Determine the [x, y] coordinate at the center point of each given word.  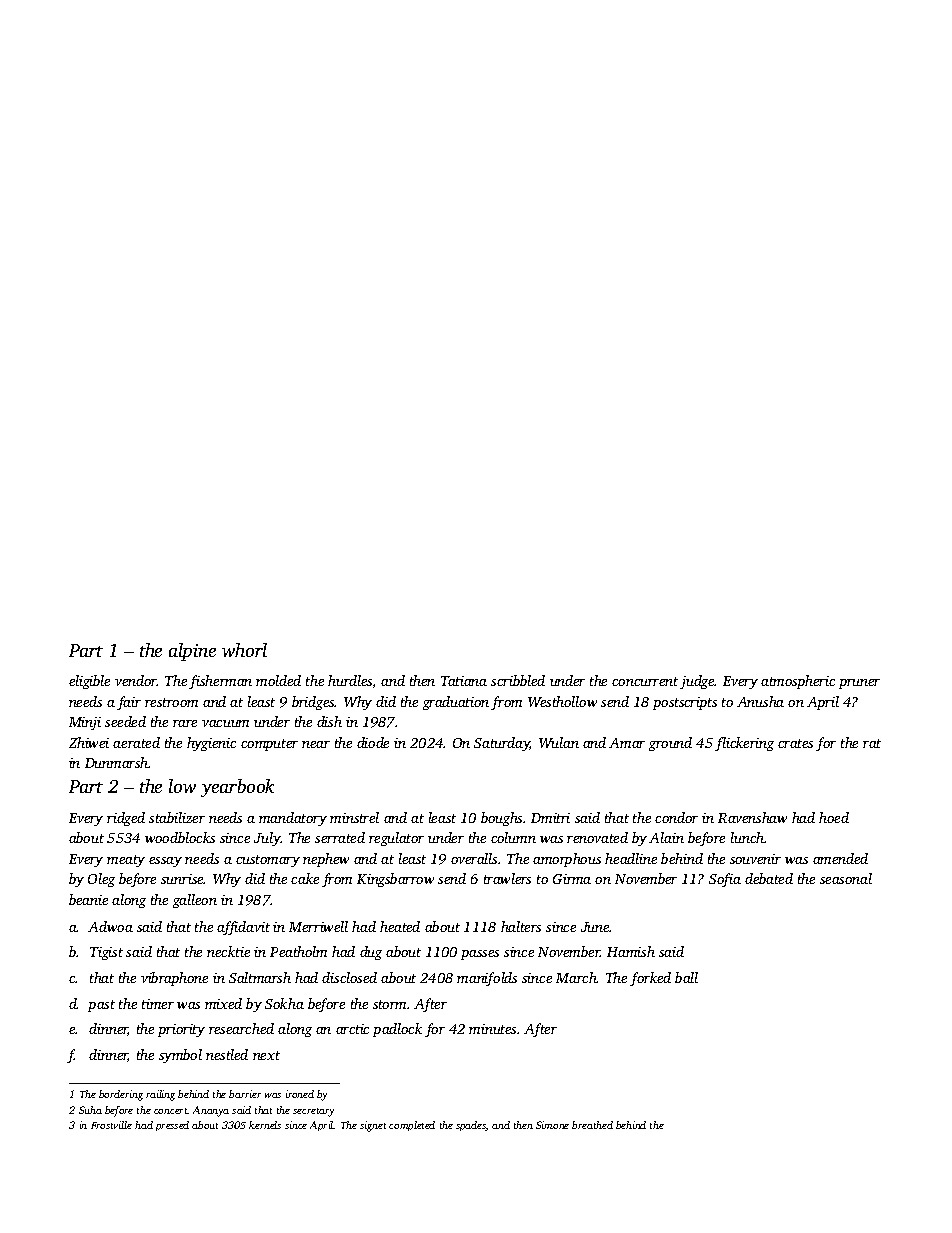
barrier [245, 1094]
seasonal [846, 878]
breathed [592, 1125]
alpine [192, 652]
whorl [244, 650]
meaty [126, 861]
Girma [572, 879]
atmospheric [798, 682]
